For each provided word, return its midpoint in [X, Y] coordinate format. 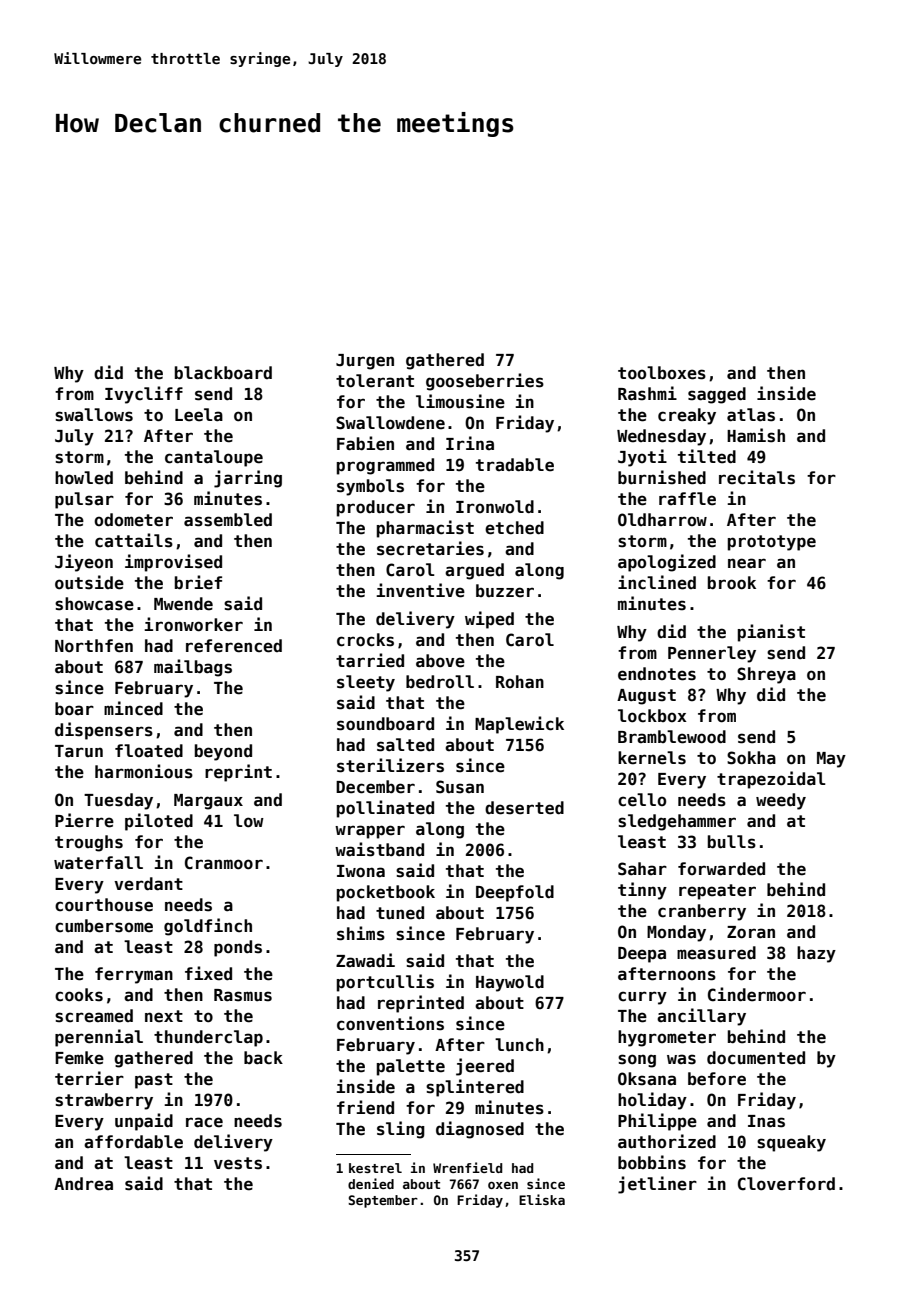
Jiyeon [84, 563]
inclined [657, 582]
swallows [94, 415]
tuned [400, 913]
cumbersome [104, 926]
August [646, 697]
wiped [489, 620]
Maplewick [519, 725]
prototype [772, 543]
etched [514, 528]
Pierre [84, 820]
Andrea [83, 1184]
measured [716, 953]
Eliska [542, 1199]
